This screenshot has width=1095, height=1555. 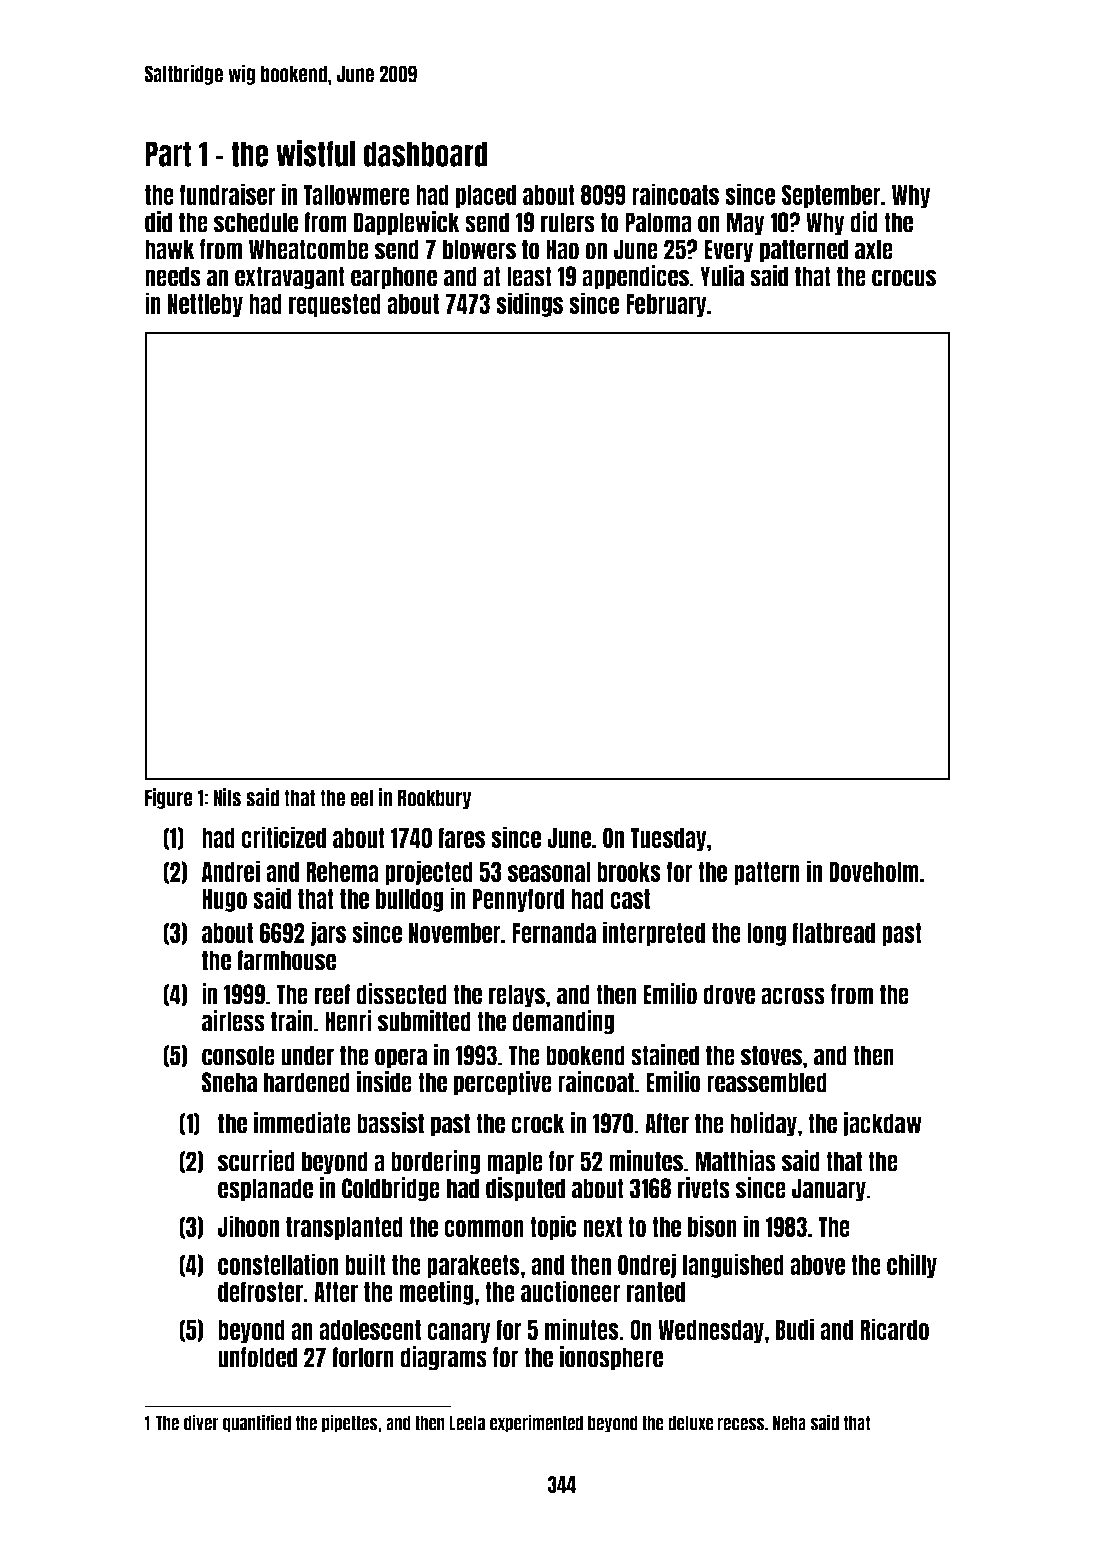 I want to click on stained, so click(x=665, y=1055).
